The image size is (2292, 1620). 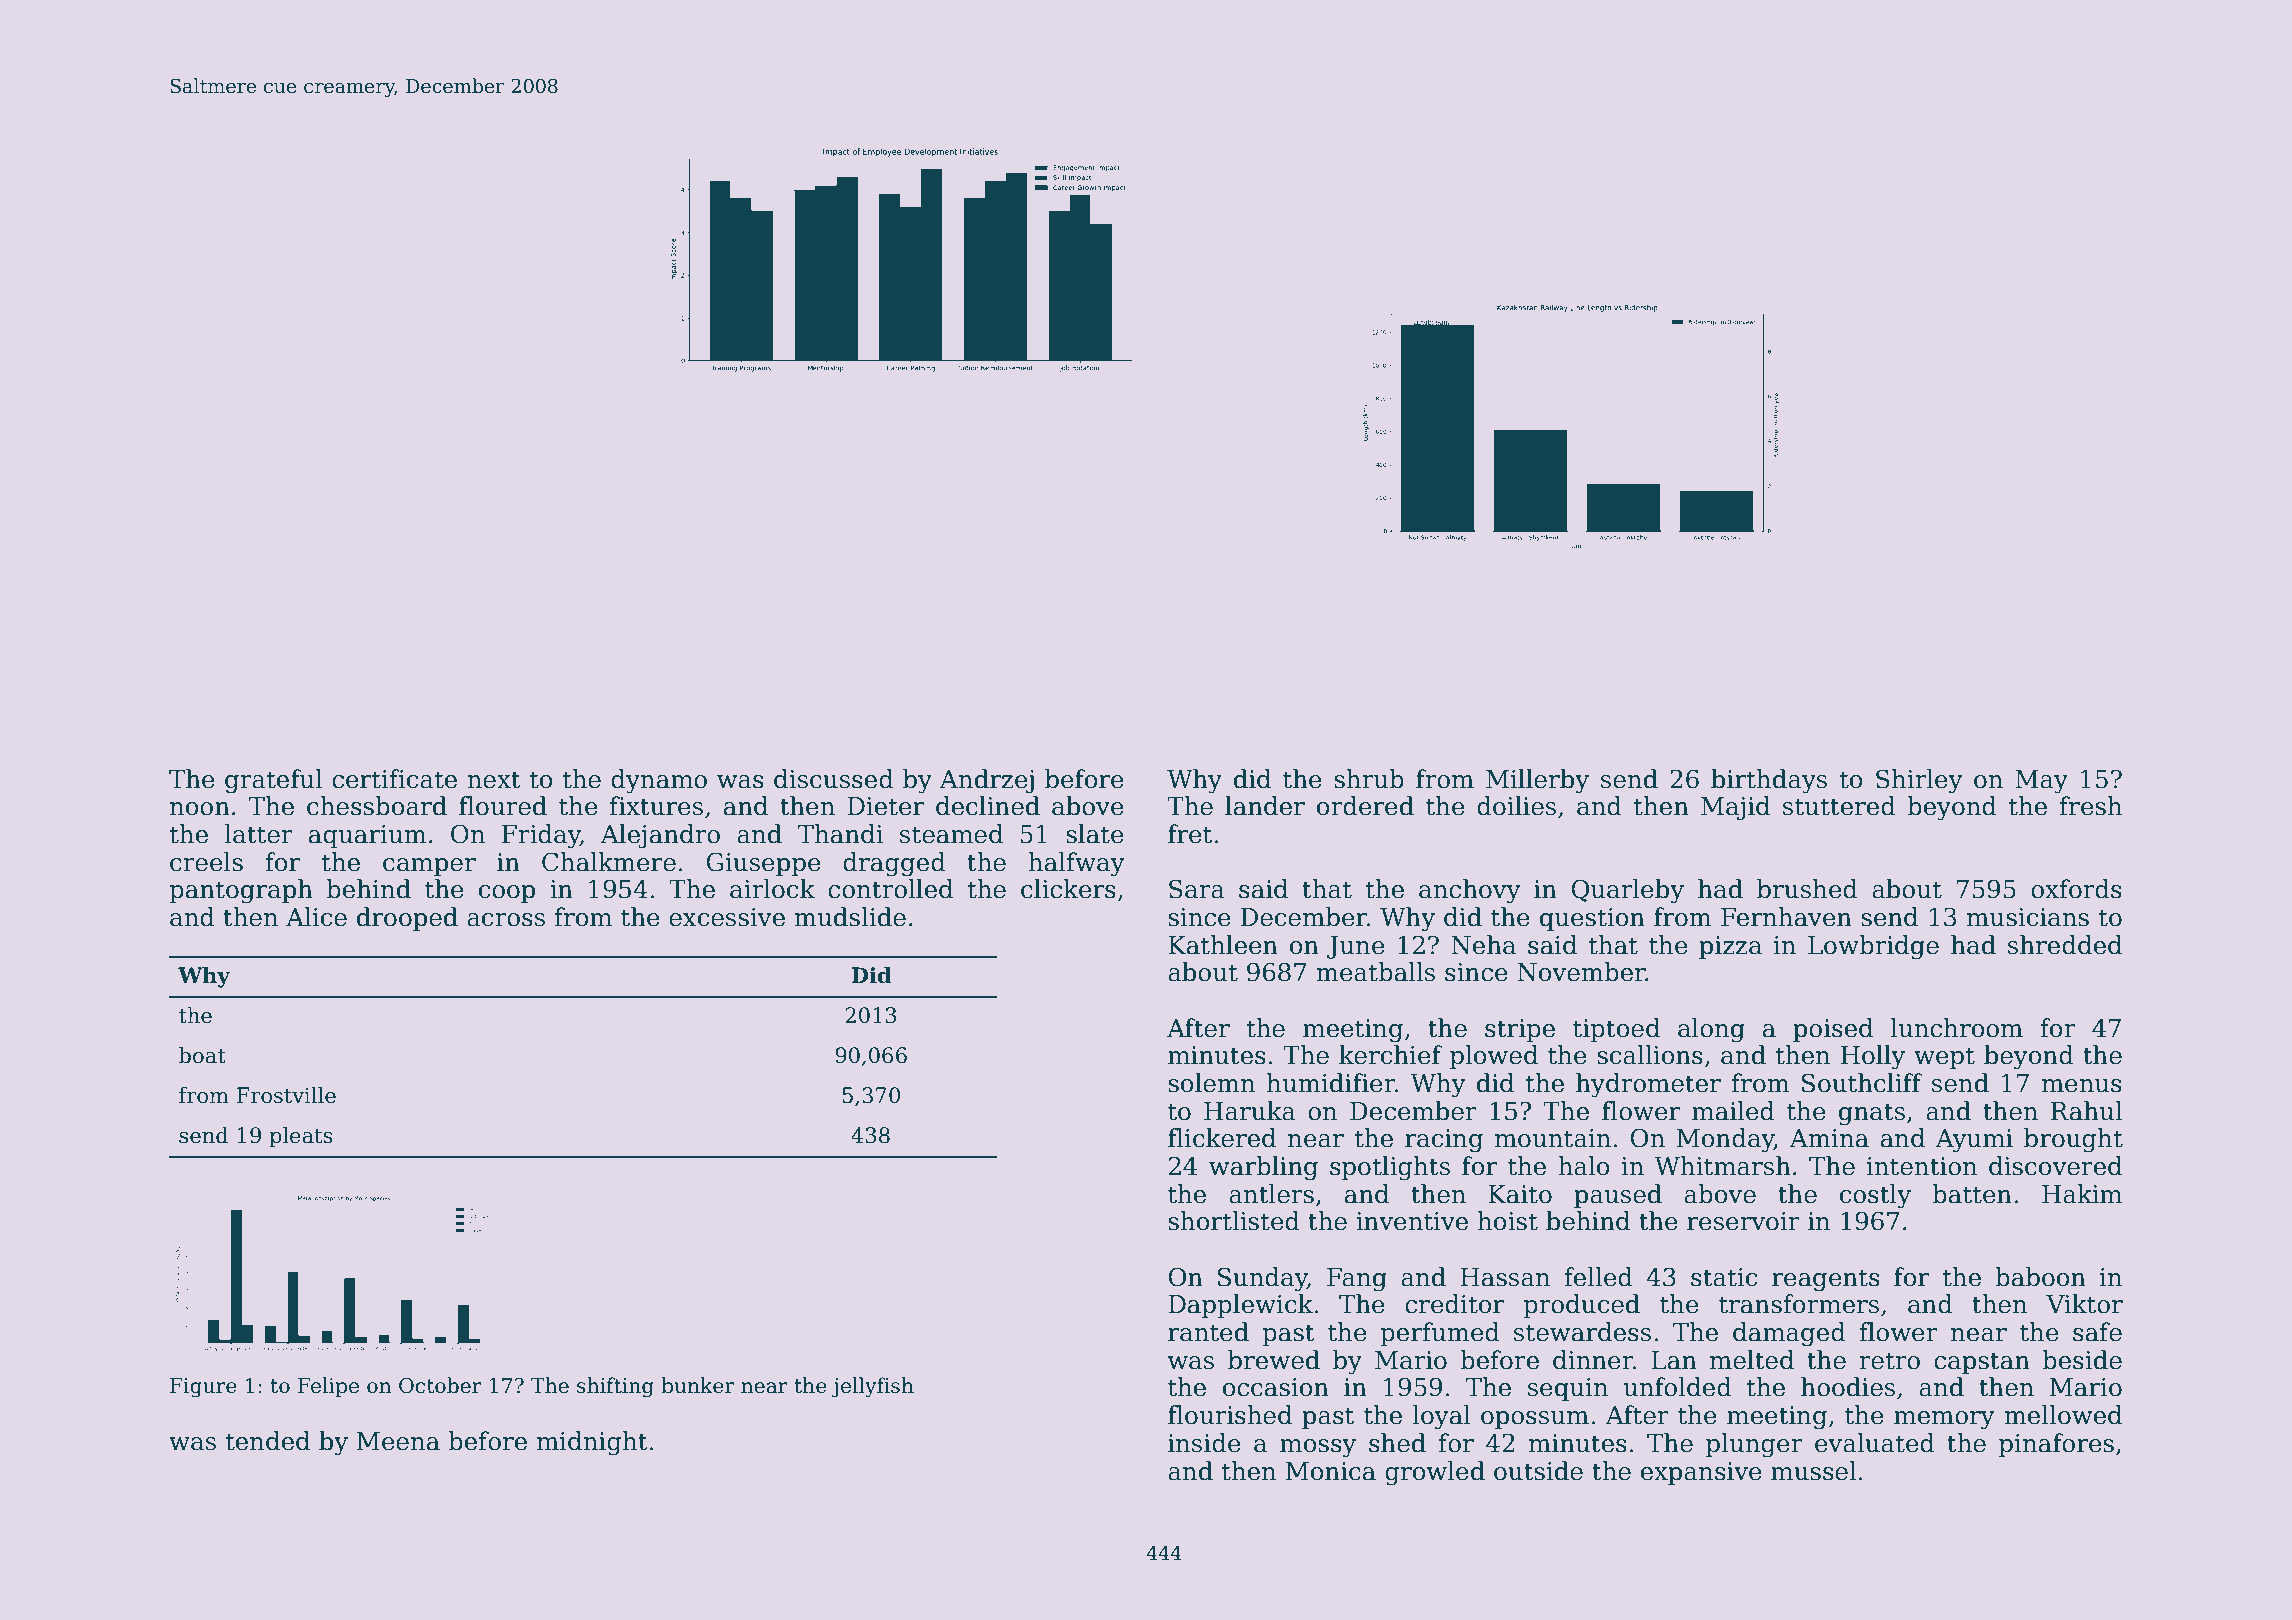 I want to click on certificate, so click(x=394, y=779).
